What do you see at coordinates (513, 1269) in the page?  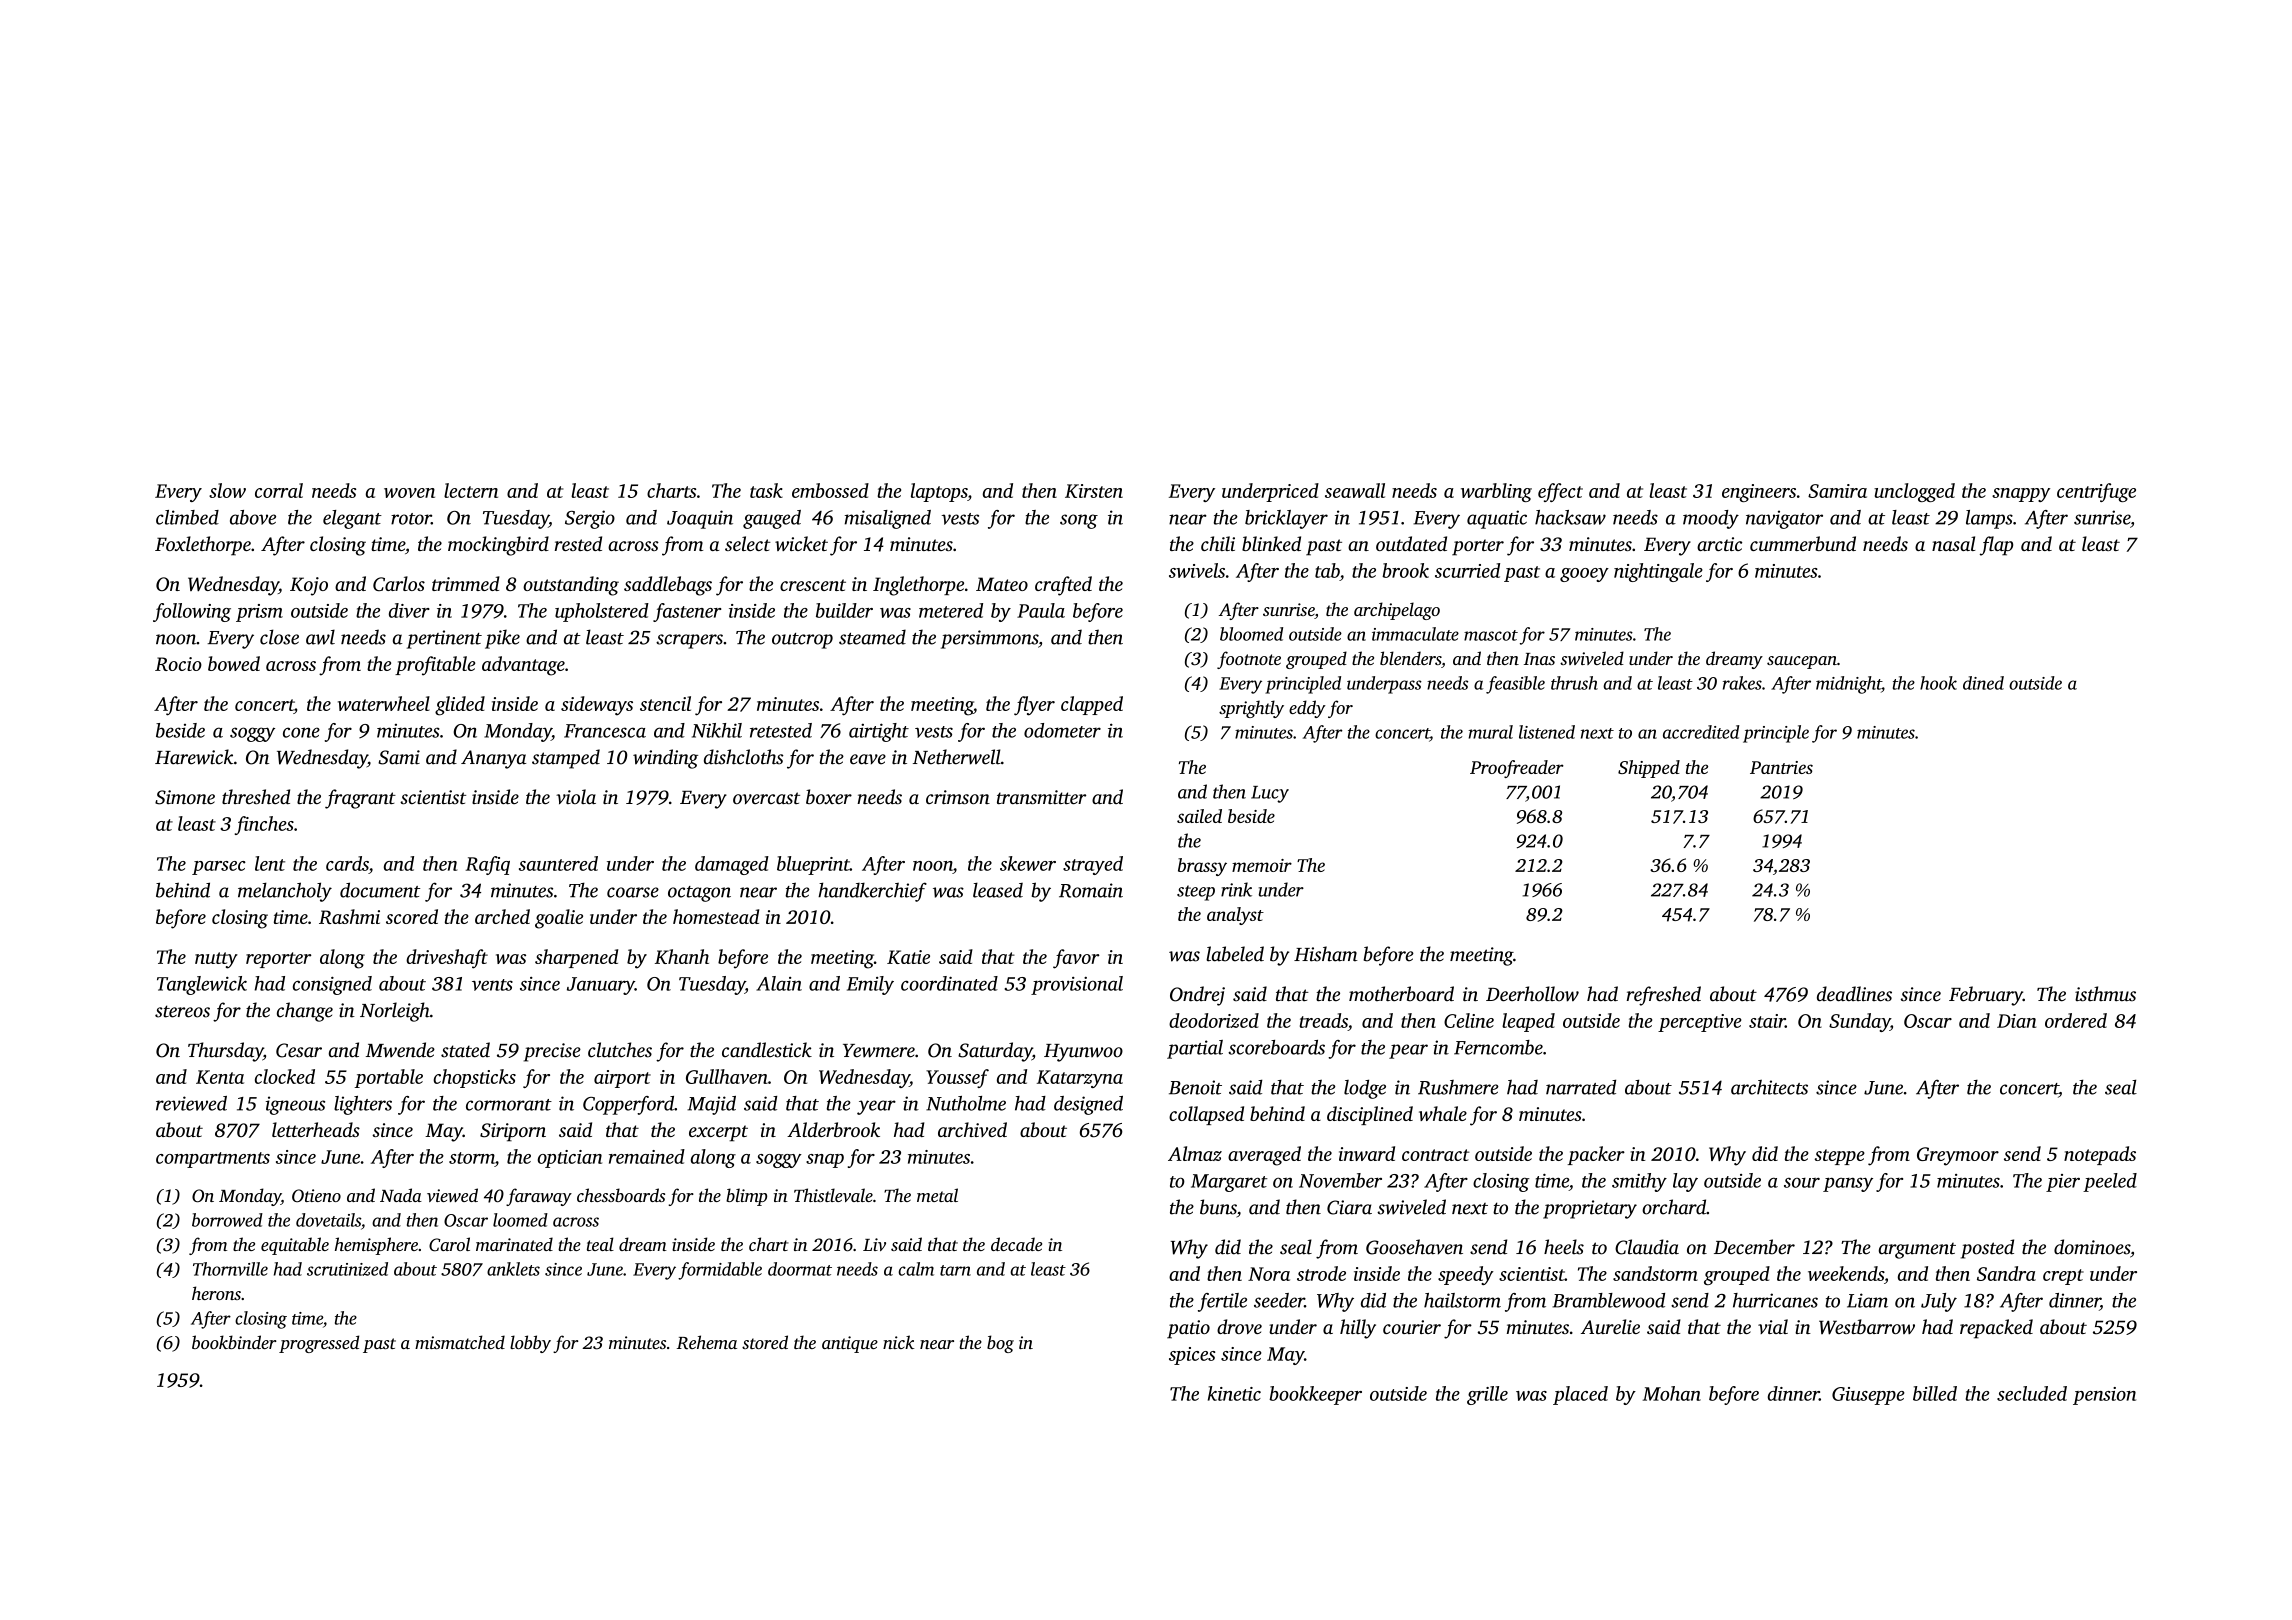 I see `anklets` at bounding box center [513, 1269].
